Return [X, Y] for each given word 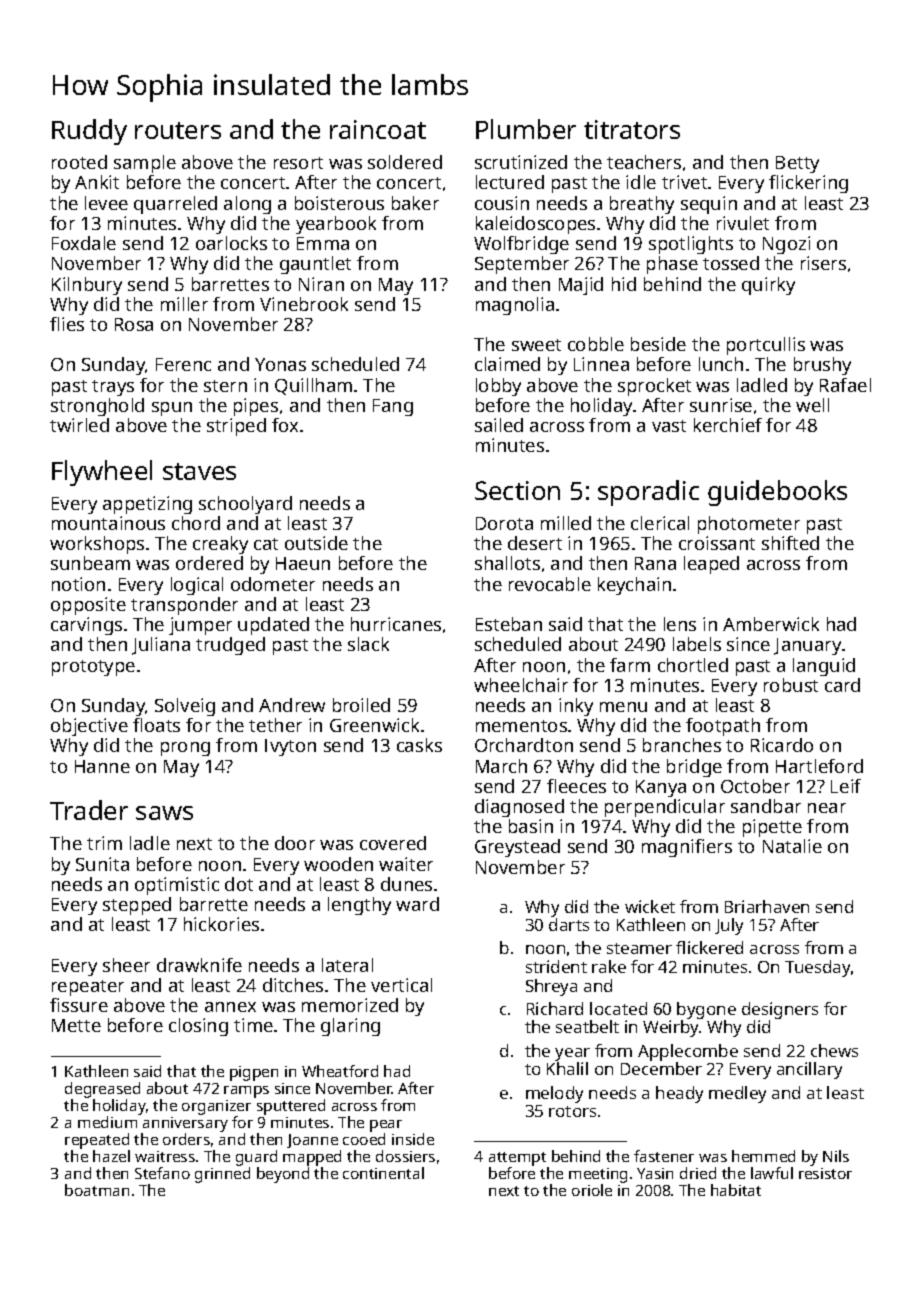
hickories [221, 924]
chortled [693, 665]
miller [184, 304]
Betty [797, 164]
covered [393, 843]
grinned [222, 1175]
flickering [808, 184]
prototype [93, 668]
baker [415, 203]
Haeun [303, 563]
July [729, 926]
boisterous [339, 203]
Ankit [97, 182]
